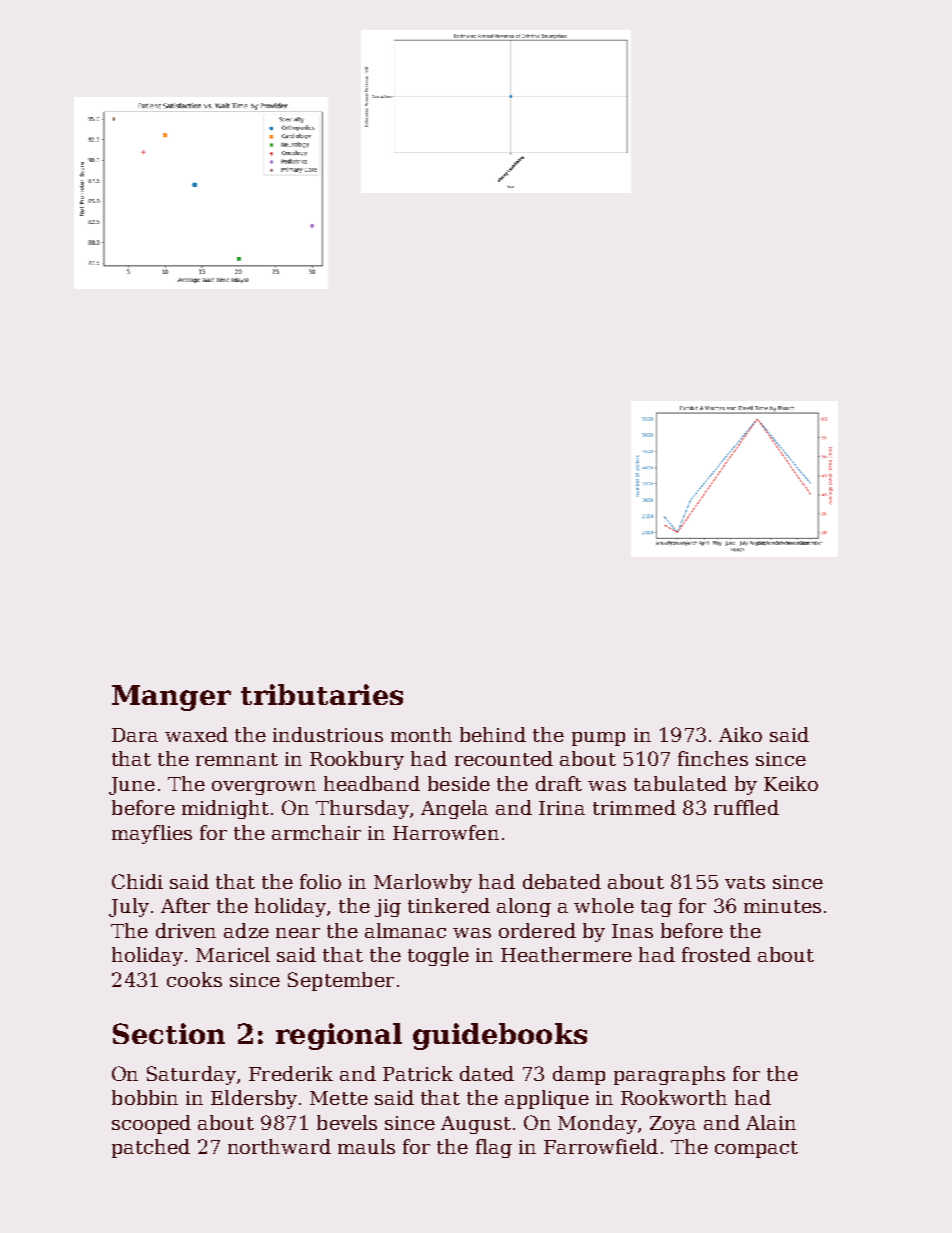  What do you see at coordinates (320, 881) in the document?
I see `folio` at bounding box center [320, 881].
